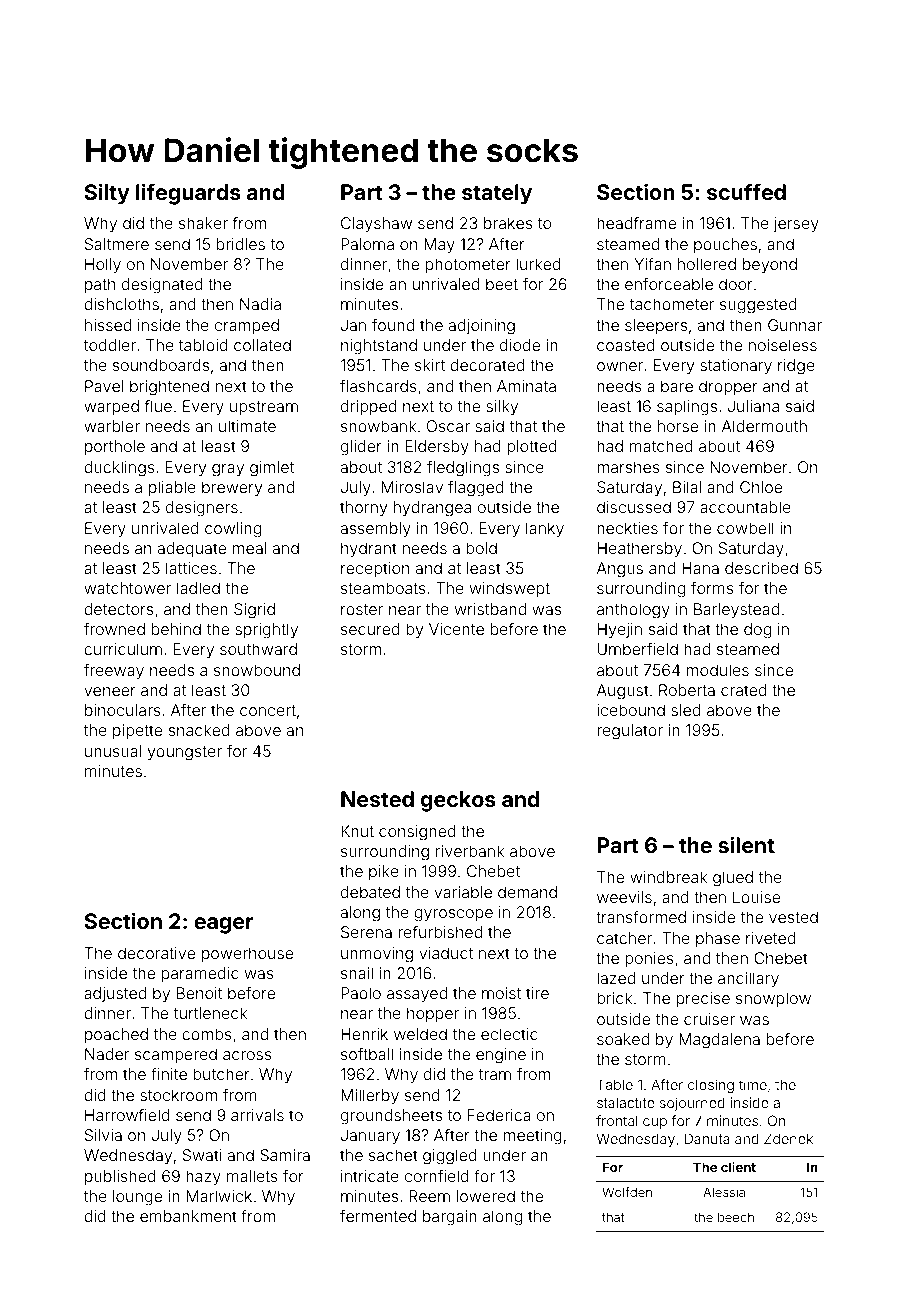 Image resolution: width=908 pixels, height=1316 pixels. Describe the element at coordinates (501, 993) in the screenshot. I see `moist` at that location.
